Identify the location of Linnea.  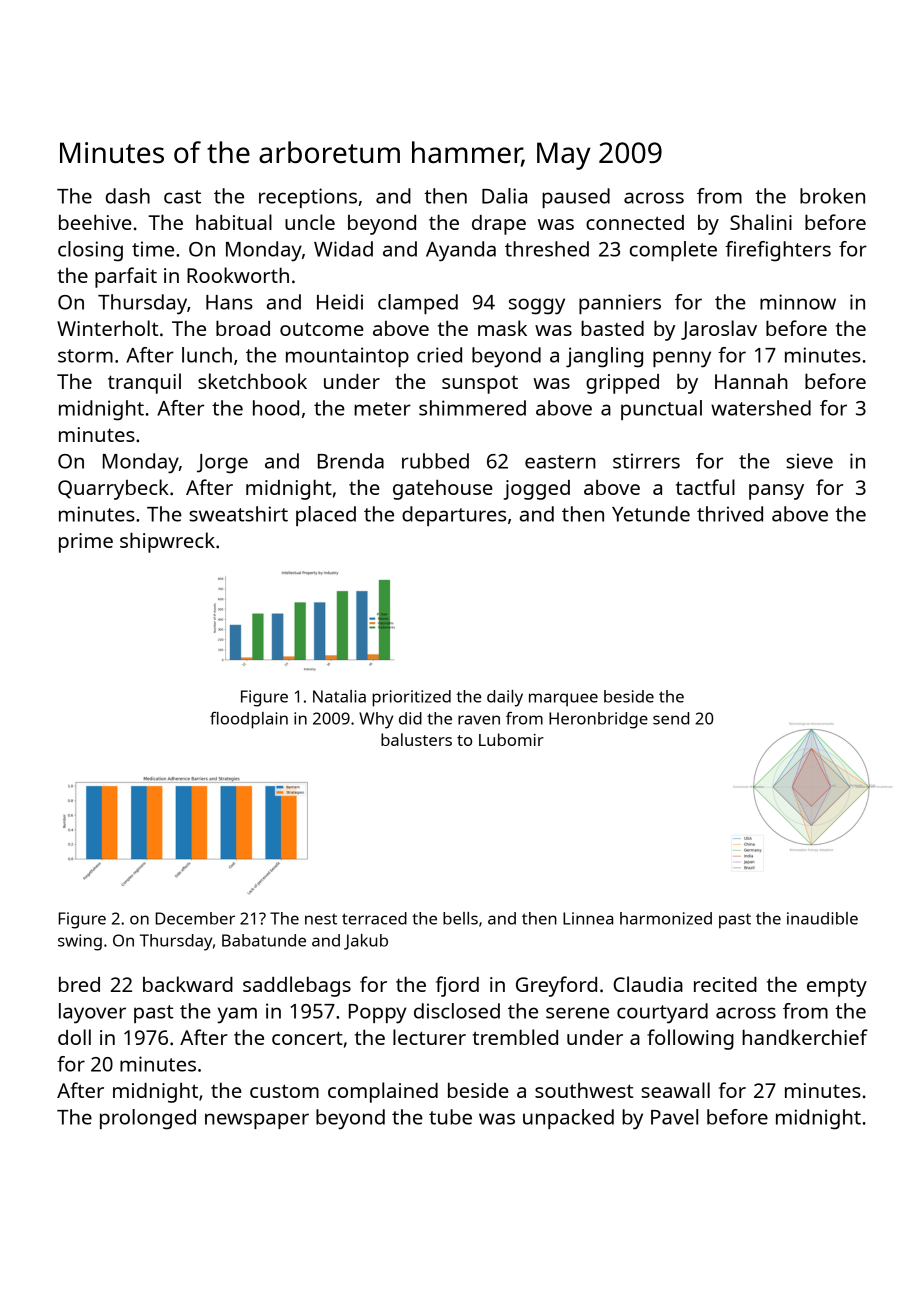
(588, 918).
